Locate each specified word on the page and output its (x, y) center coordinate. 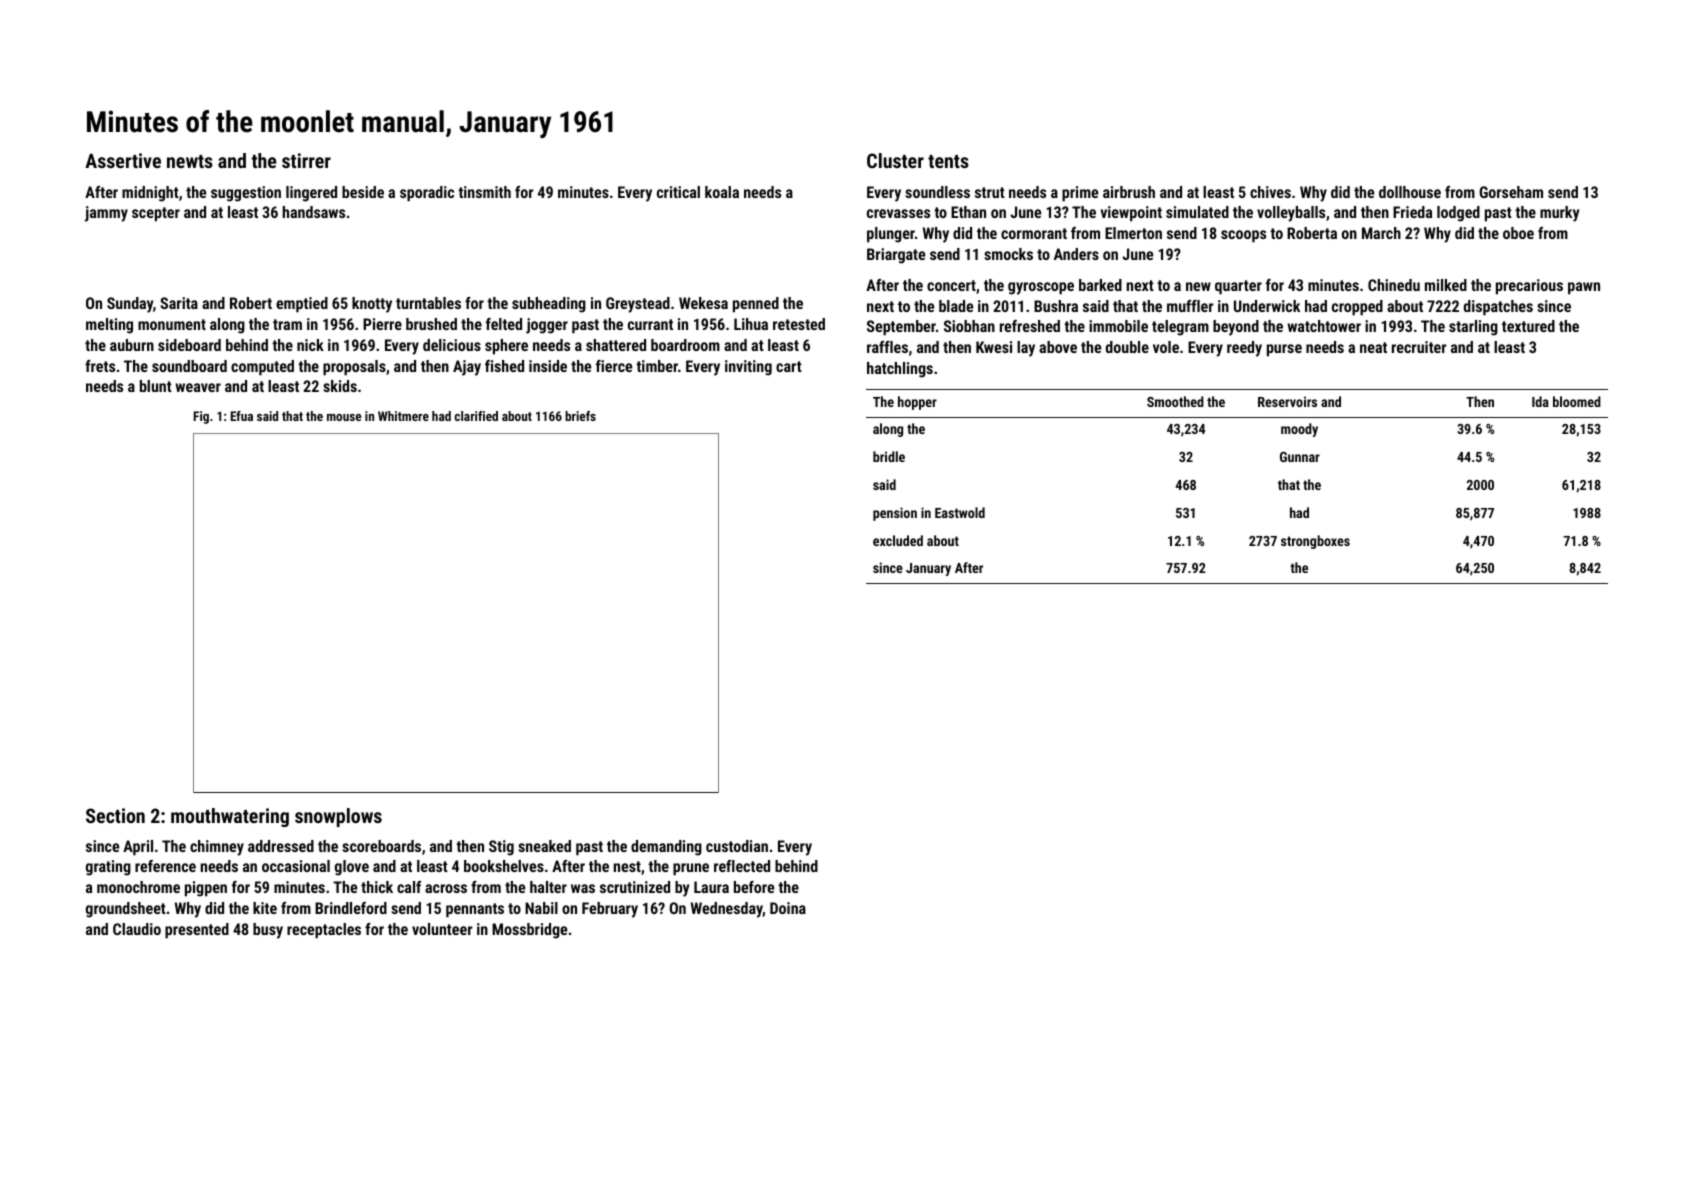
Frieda (1412, 212)
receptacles (324, 931)
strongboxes (1315, 542)
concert (951, 285)
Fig (201, 417)
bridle (889, 456)
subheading (549, 305)
